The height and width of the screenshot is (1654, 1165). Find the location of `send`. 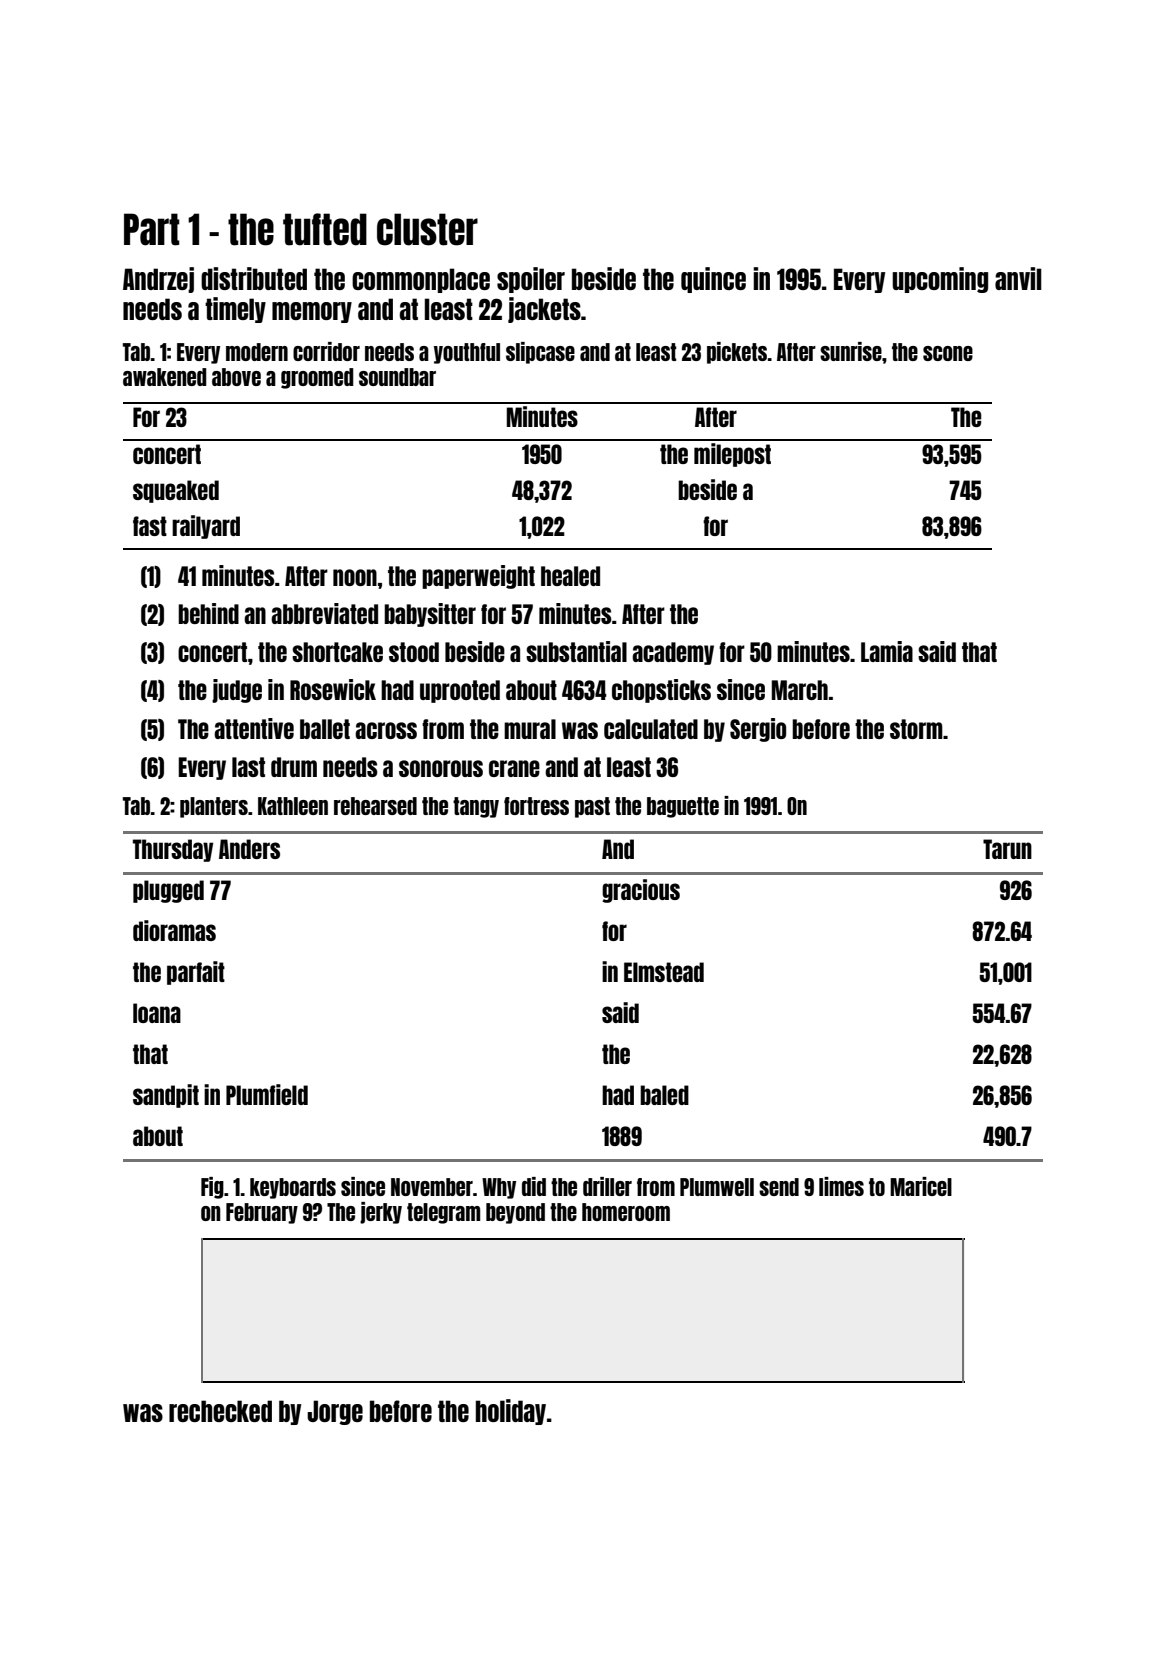

send is located at coordinates (779, 1187).
